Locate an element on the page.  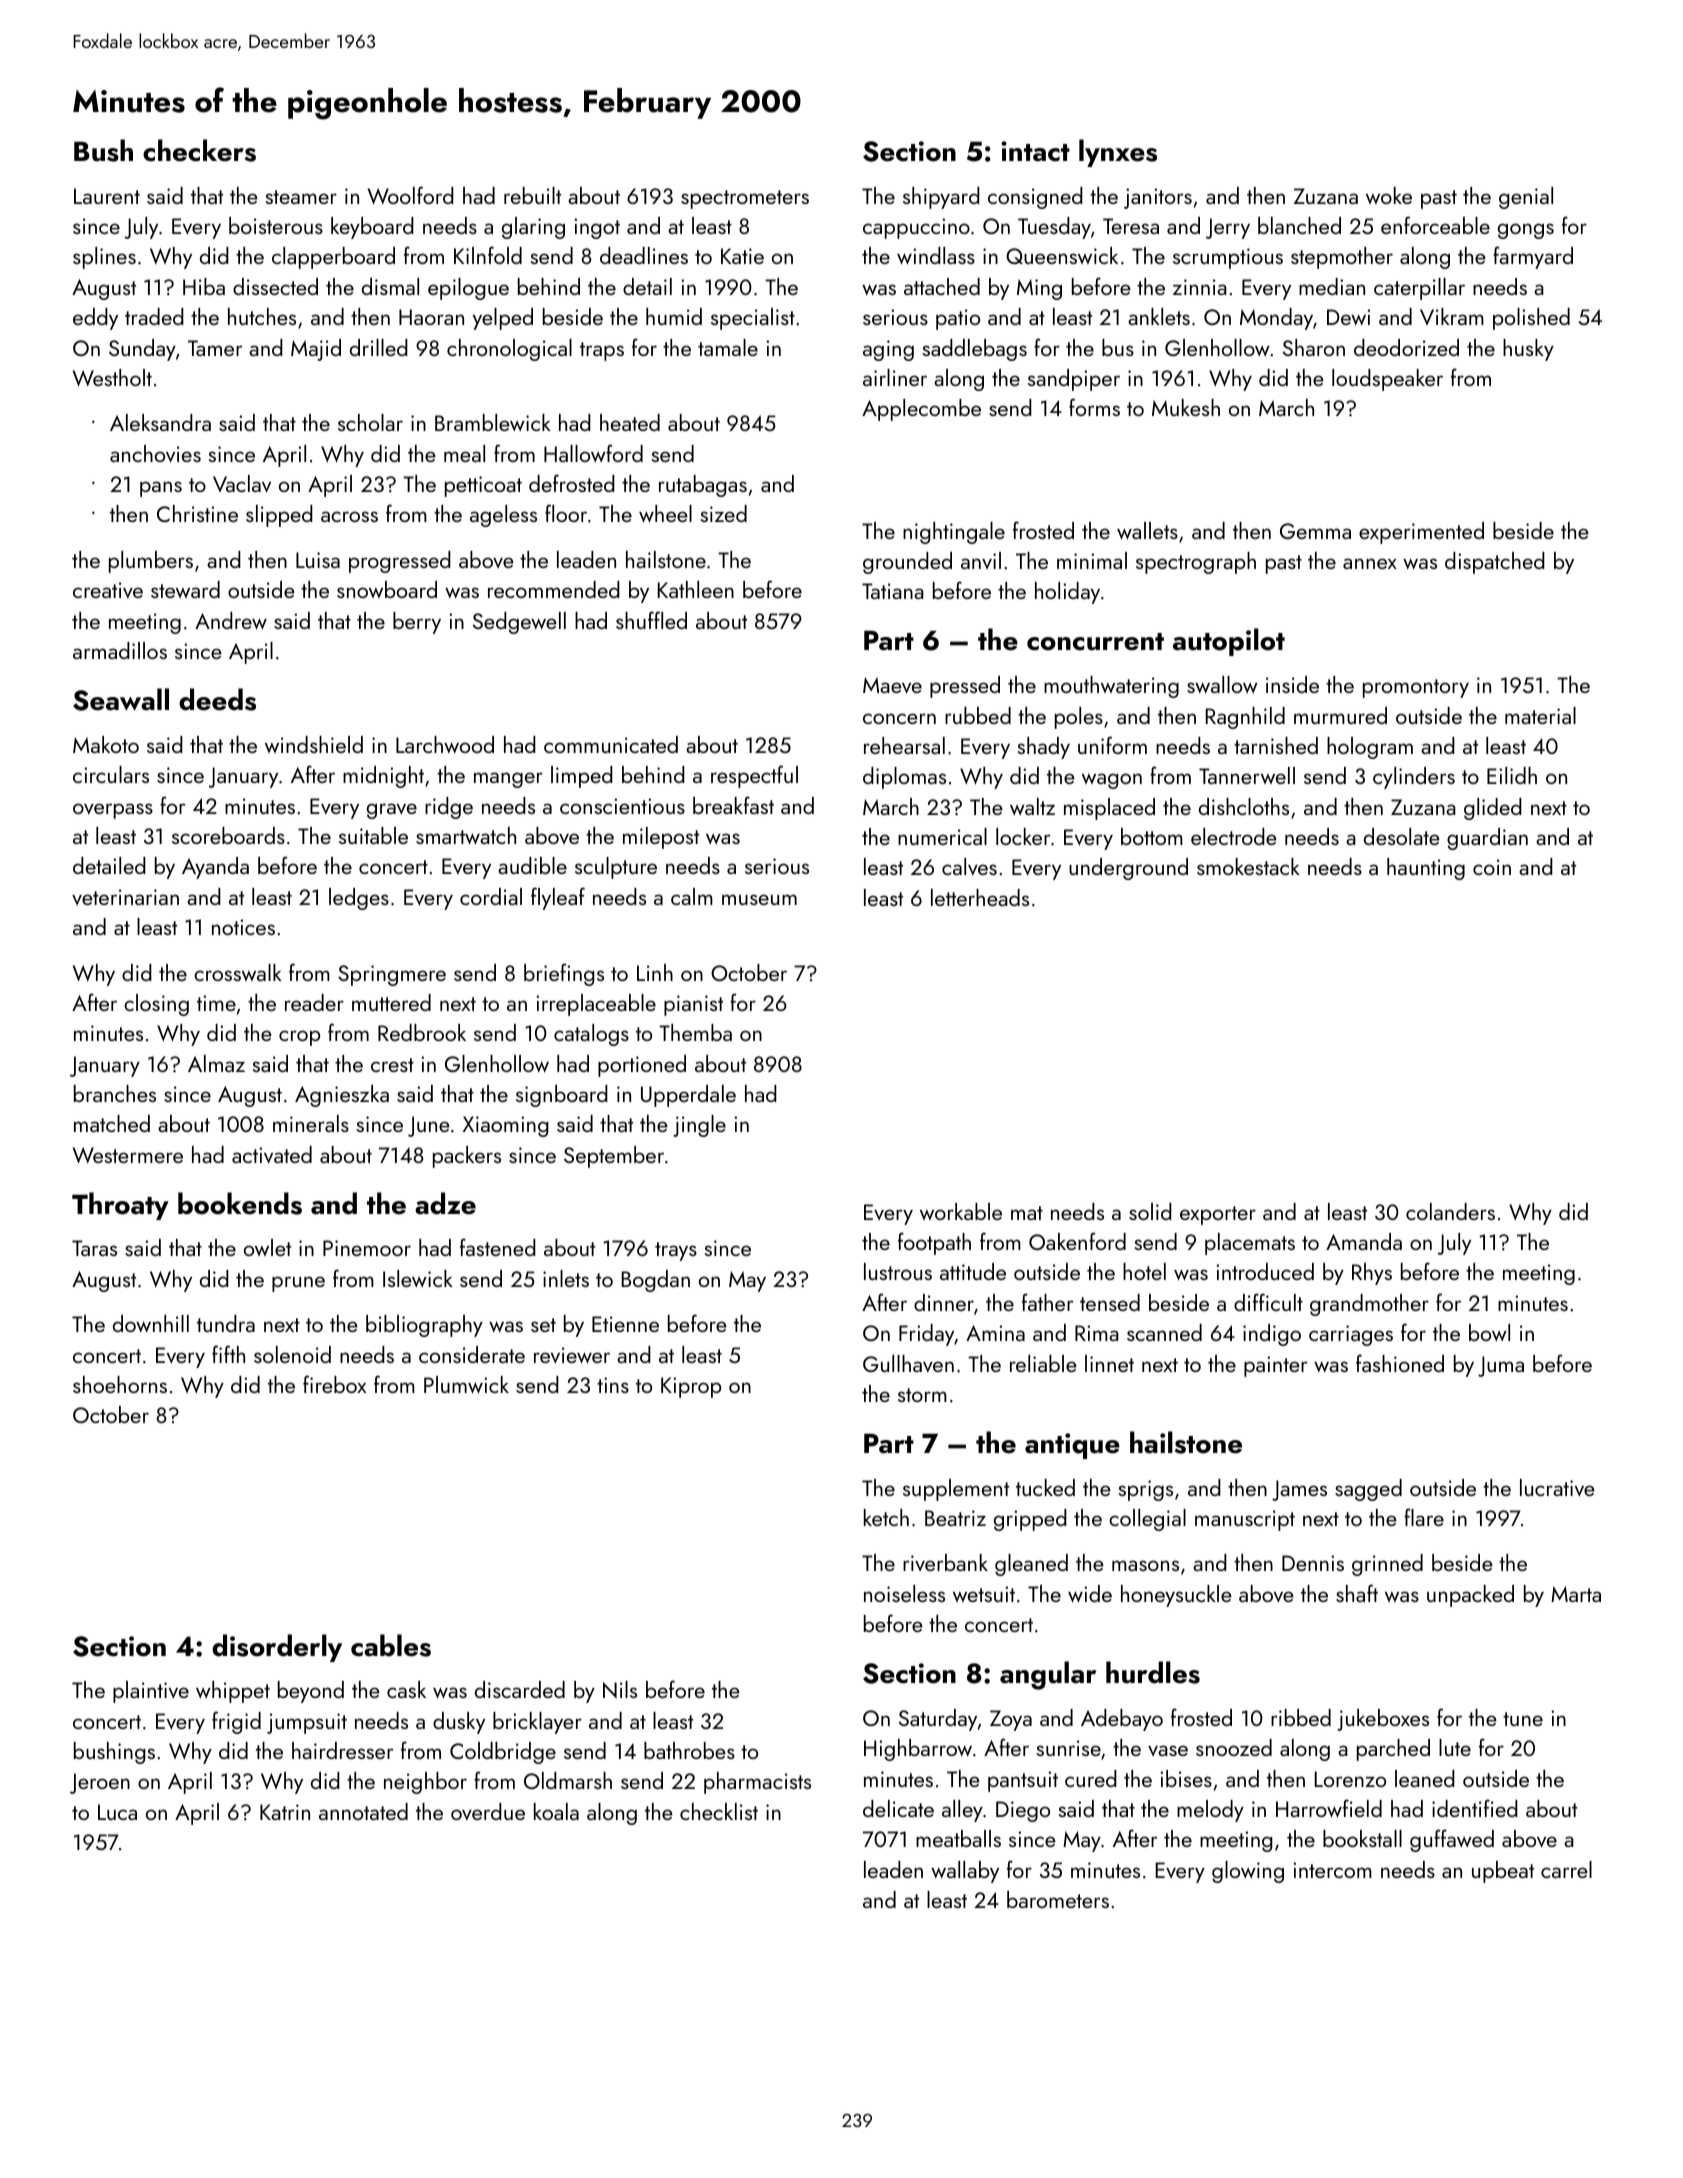
colanders is located at coordinates (1450, 1211).
